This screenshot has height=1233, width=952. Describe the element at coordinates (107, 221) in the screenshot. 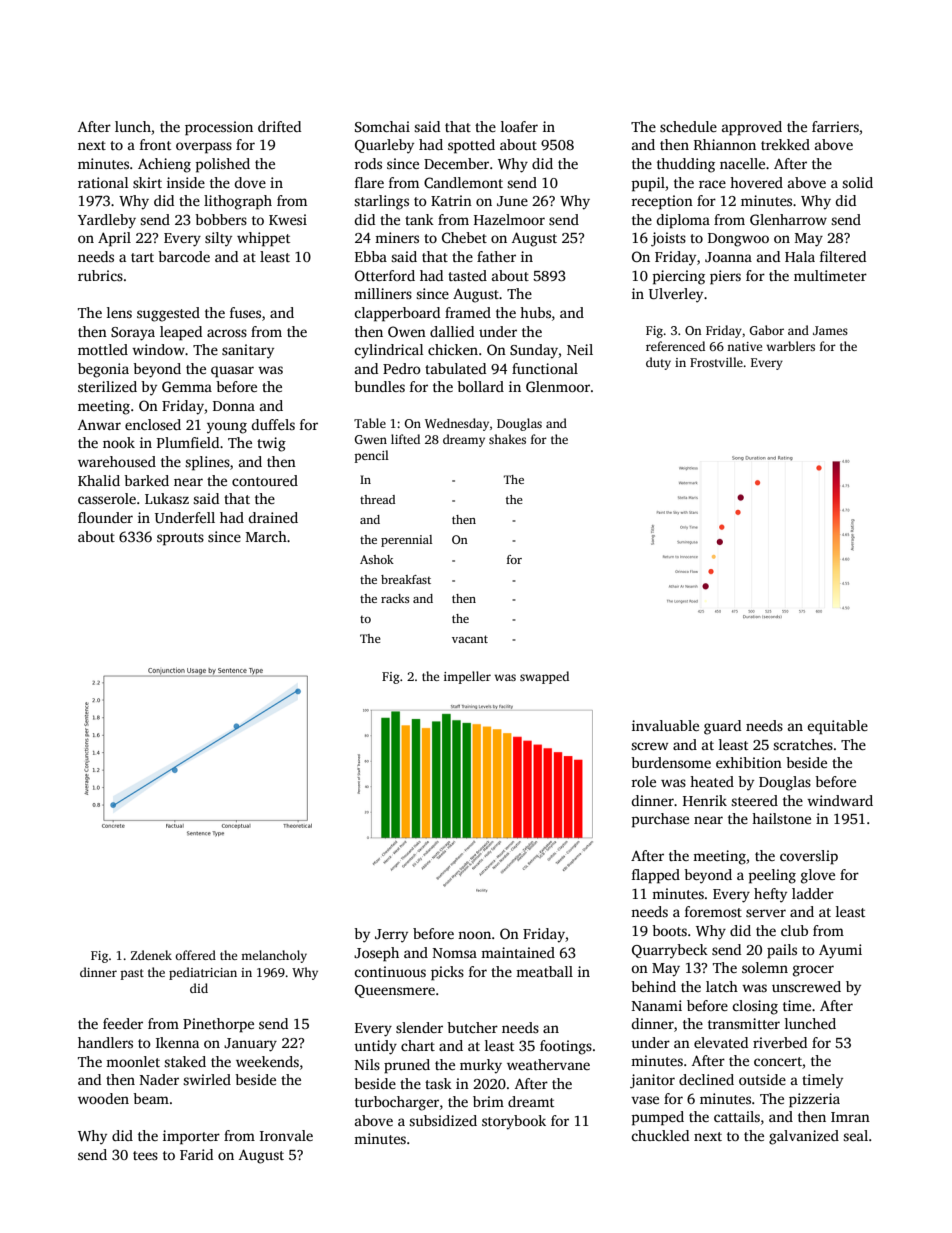

I see `Yardleby` at that location.
